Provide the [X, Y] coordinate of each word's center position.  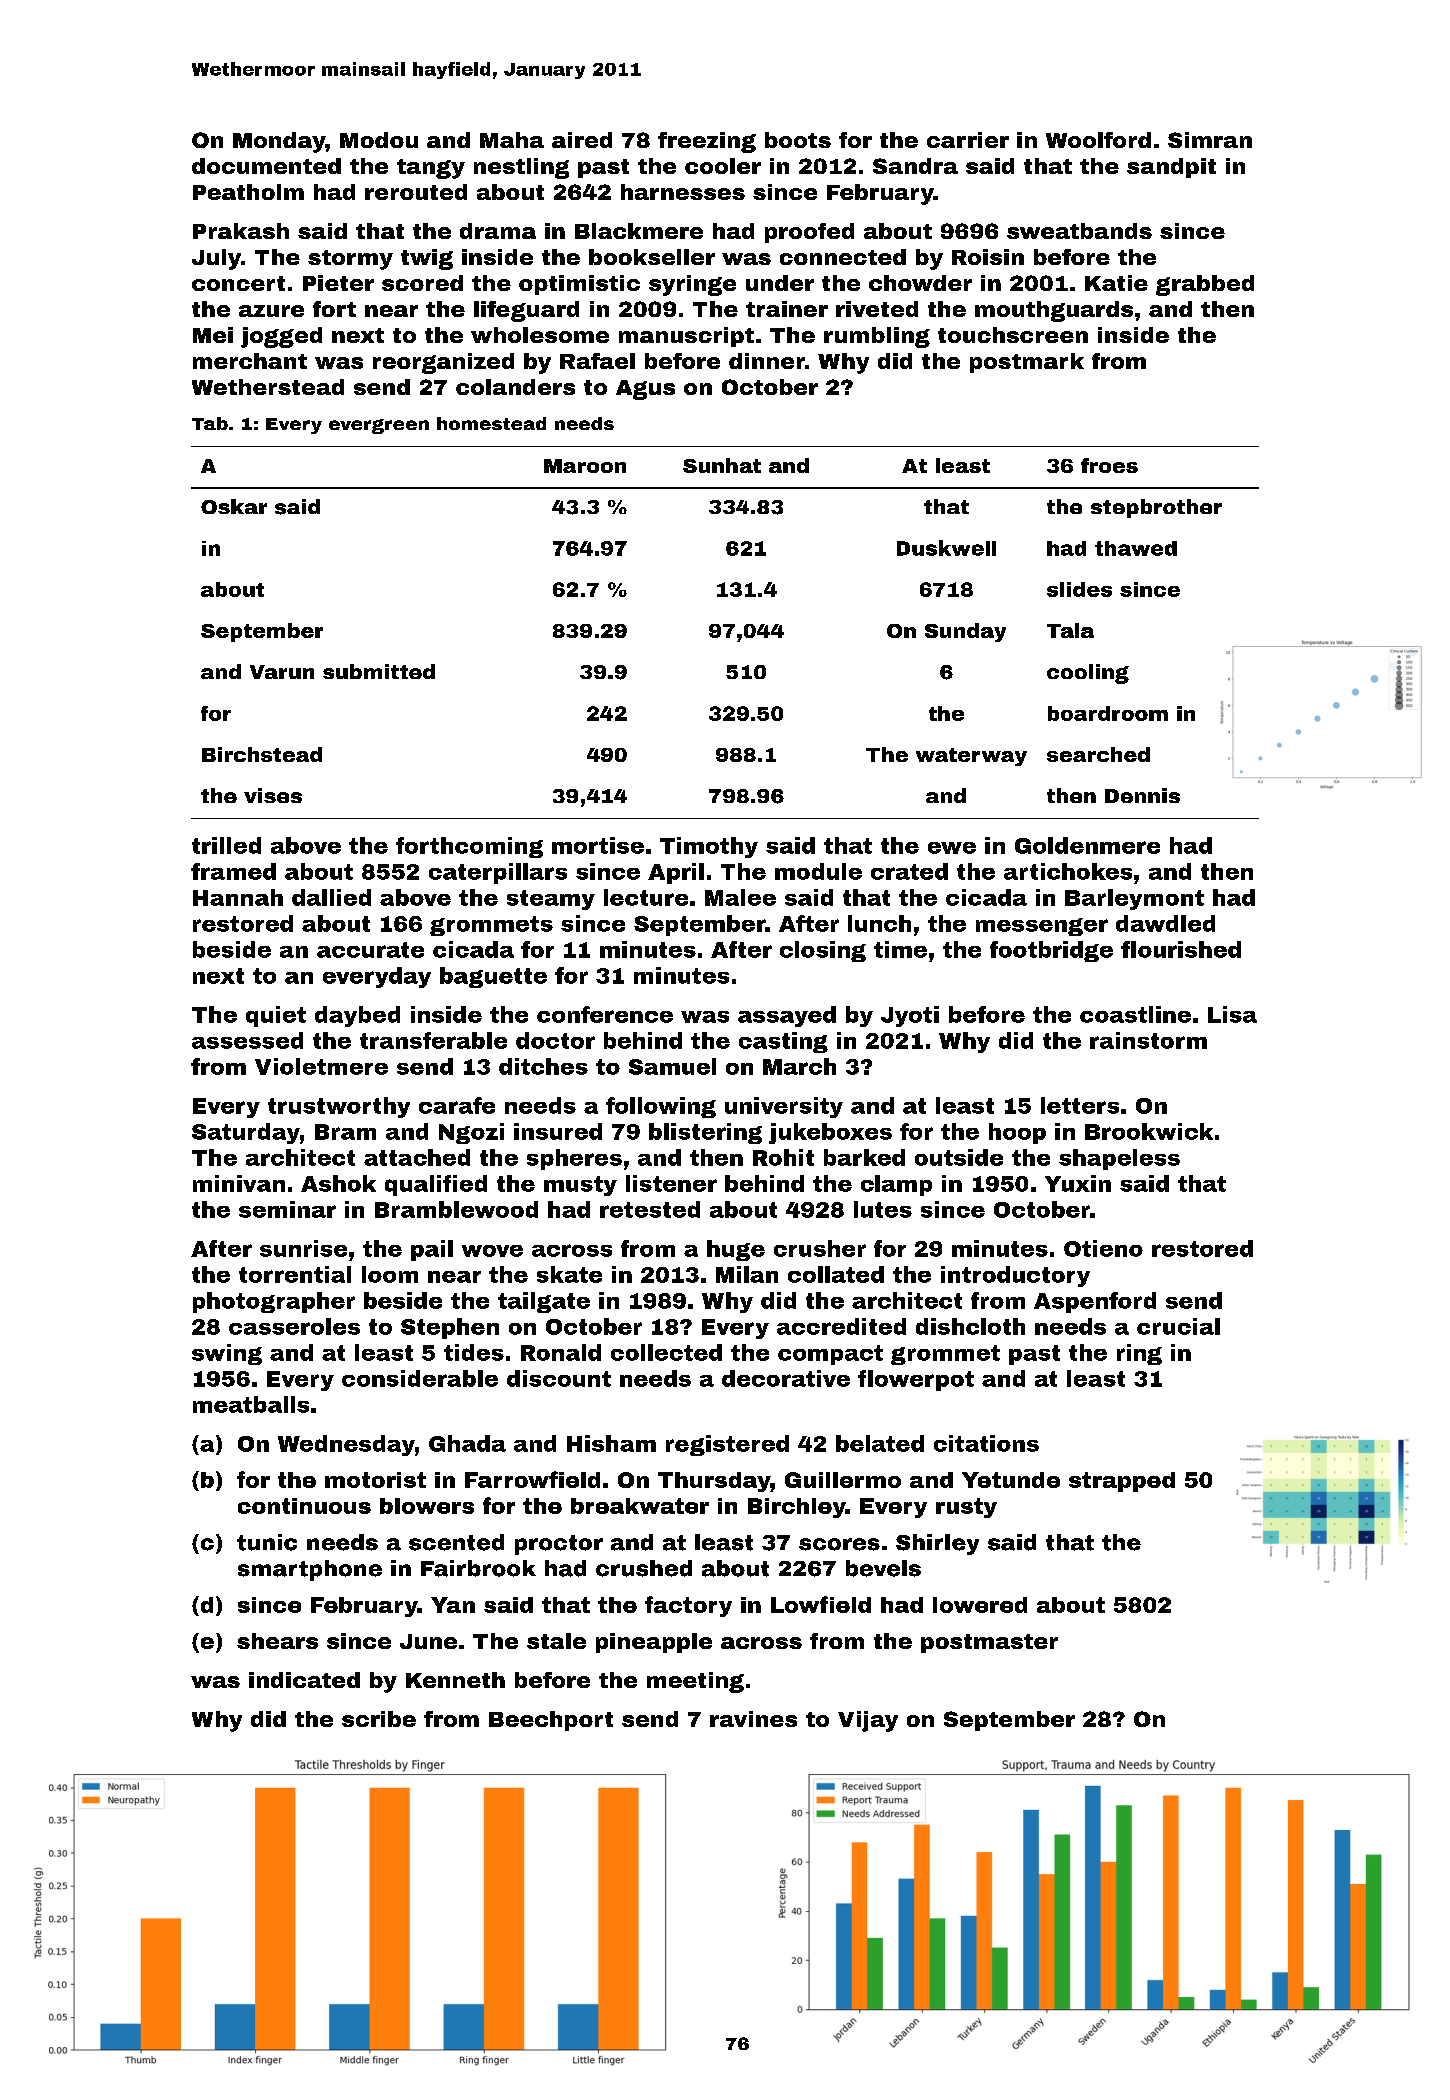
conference [605, 1014]
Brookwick [1149, 1131]
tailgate [544, 1302]
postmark [1027, 363]
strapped [1122, 1482]
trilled [226, 845]
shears [277, 1641]
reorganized [443, 363]
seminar [287, 1209]
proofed [809, 233]
